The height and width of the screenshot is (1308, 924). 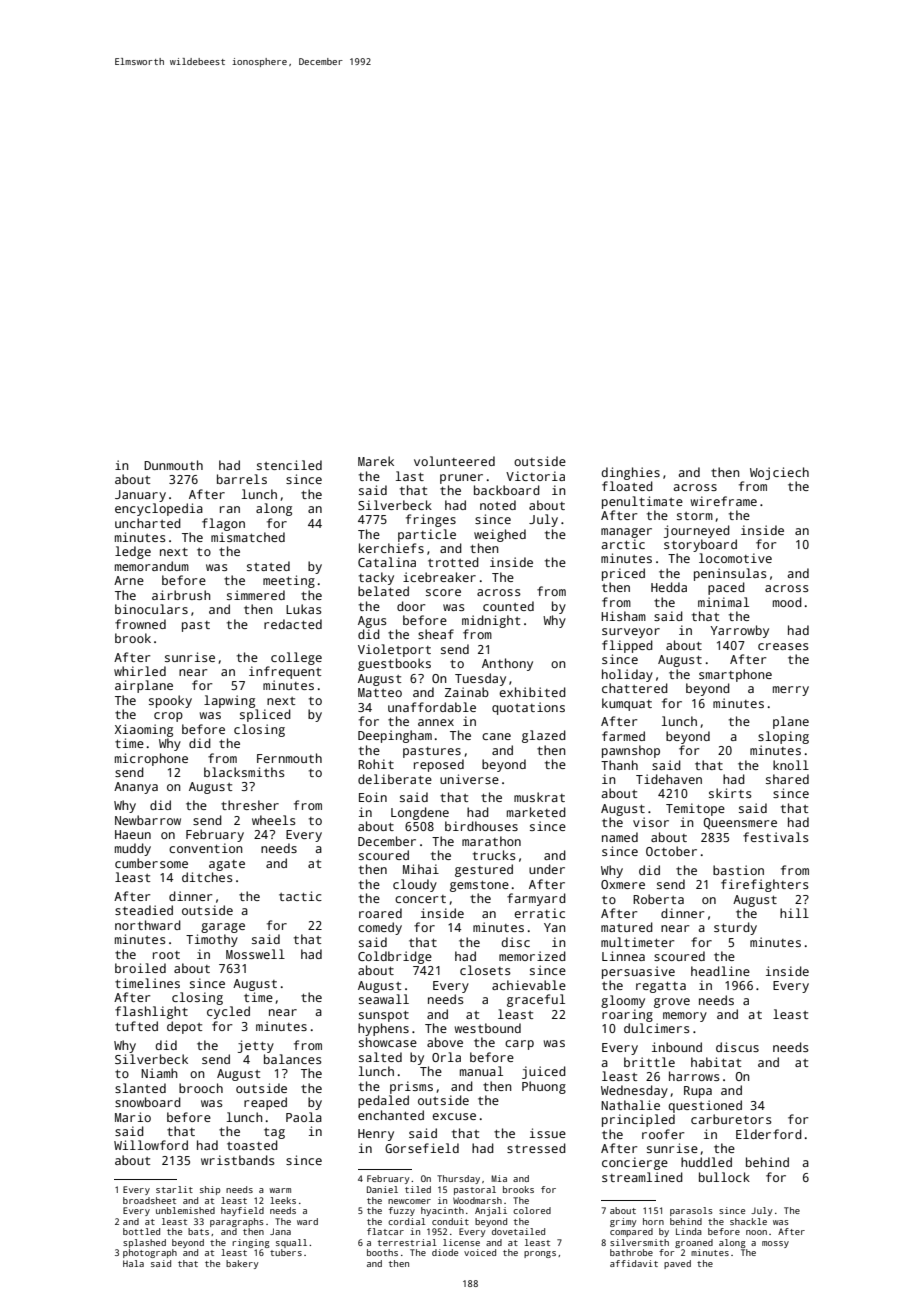 I want to click on Wojciech, so click(x=779, y=473).
